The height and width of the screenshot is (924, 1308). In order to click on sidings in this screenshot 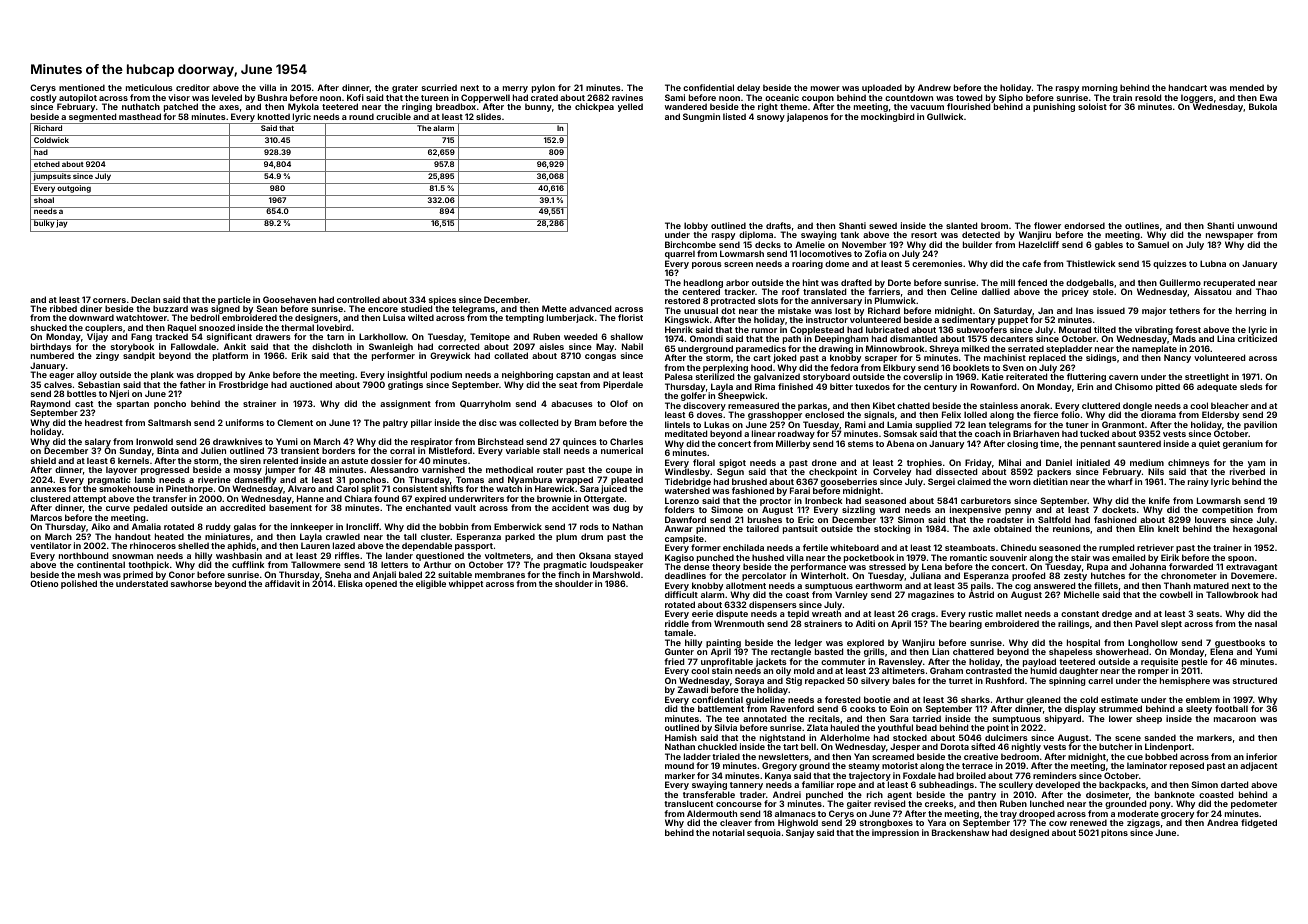, I will do `click(1101, 358)`.
